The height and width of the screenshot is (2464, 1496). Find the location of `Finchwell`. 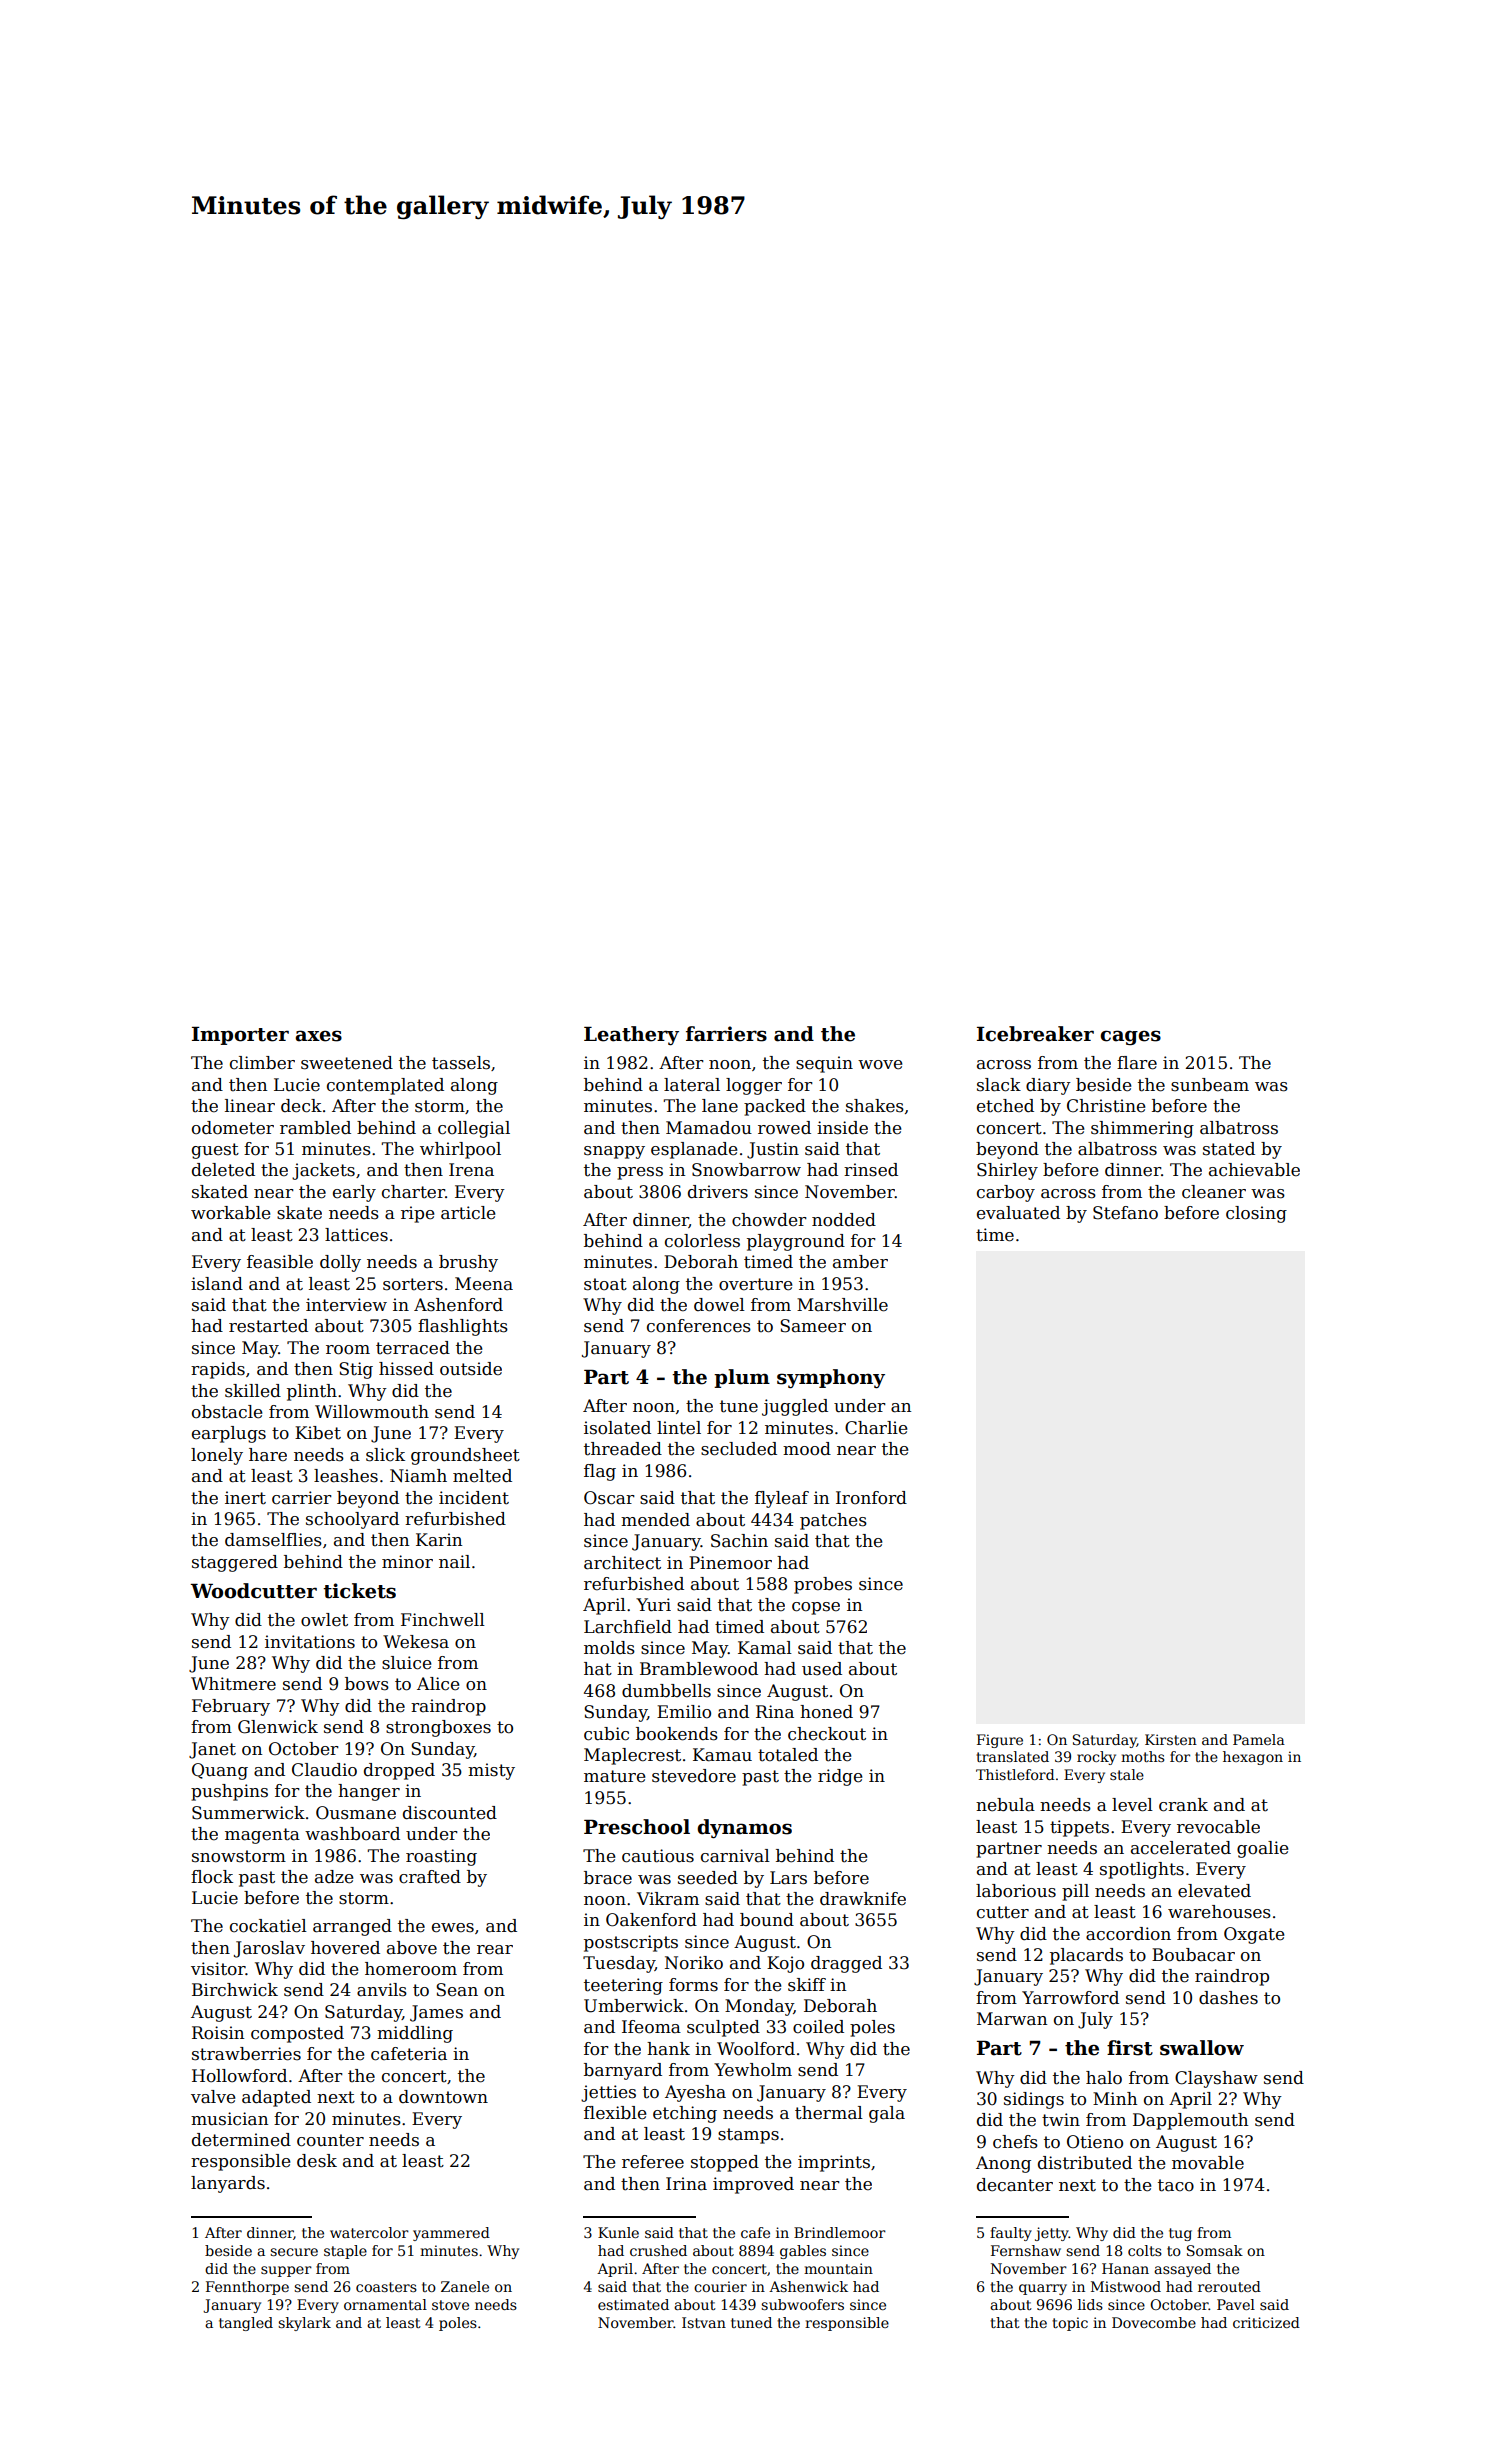

Finchwell is located at coordinates (443, 1620).
